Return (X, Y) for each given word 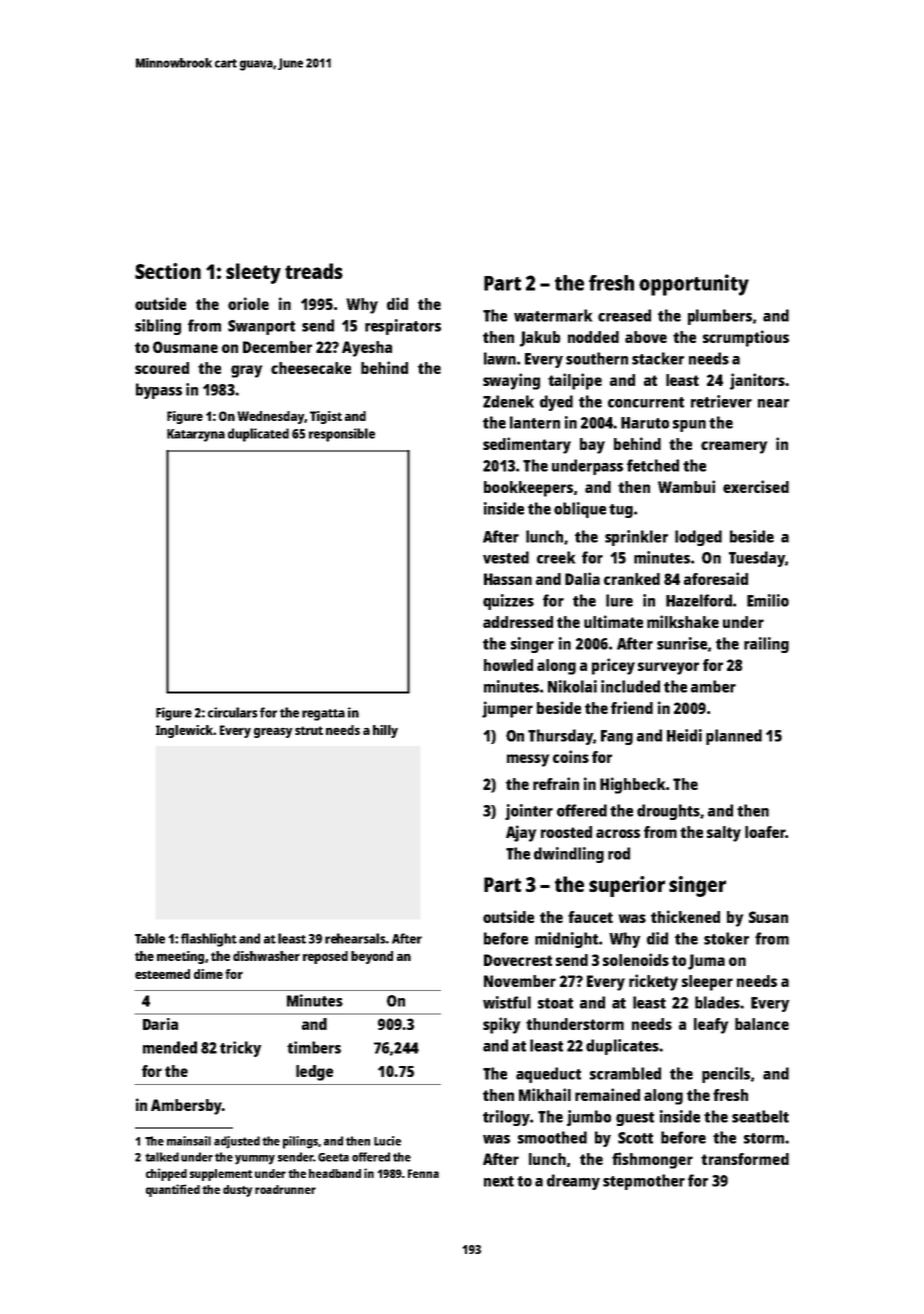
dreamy (573, 1182)
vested (506, 557)
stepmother (644, 1182)
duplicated (258, 435)
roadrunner (285, 1189)
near (773, 403)
